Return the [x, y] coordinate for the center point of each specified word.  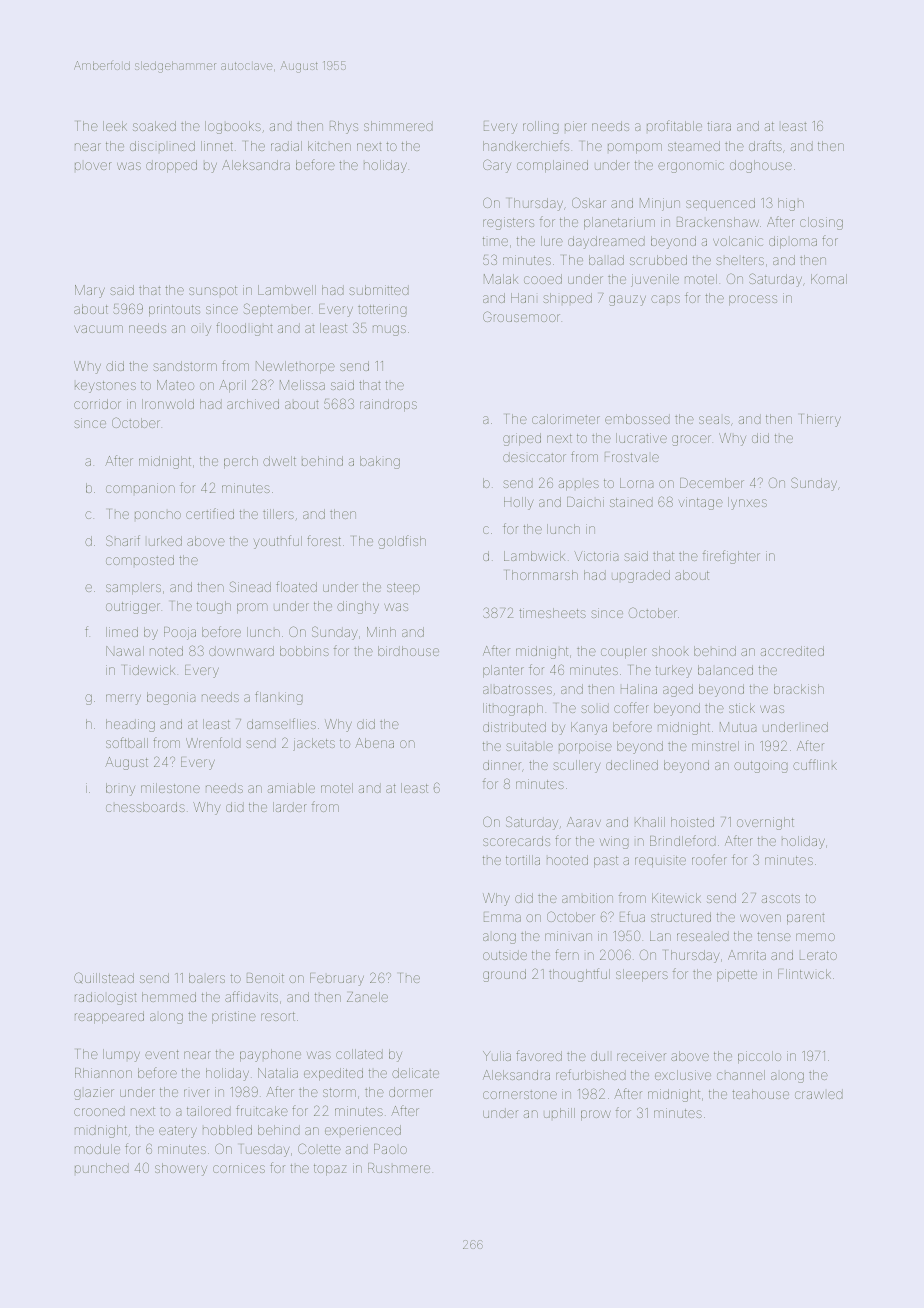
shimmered [398, 126]
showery [181, 1169]
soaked [154, 126]
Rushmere [399, 1168]
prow [596, 1115]
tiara [719, 126]
